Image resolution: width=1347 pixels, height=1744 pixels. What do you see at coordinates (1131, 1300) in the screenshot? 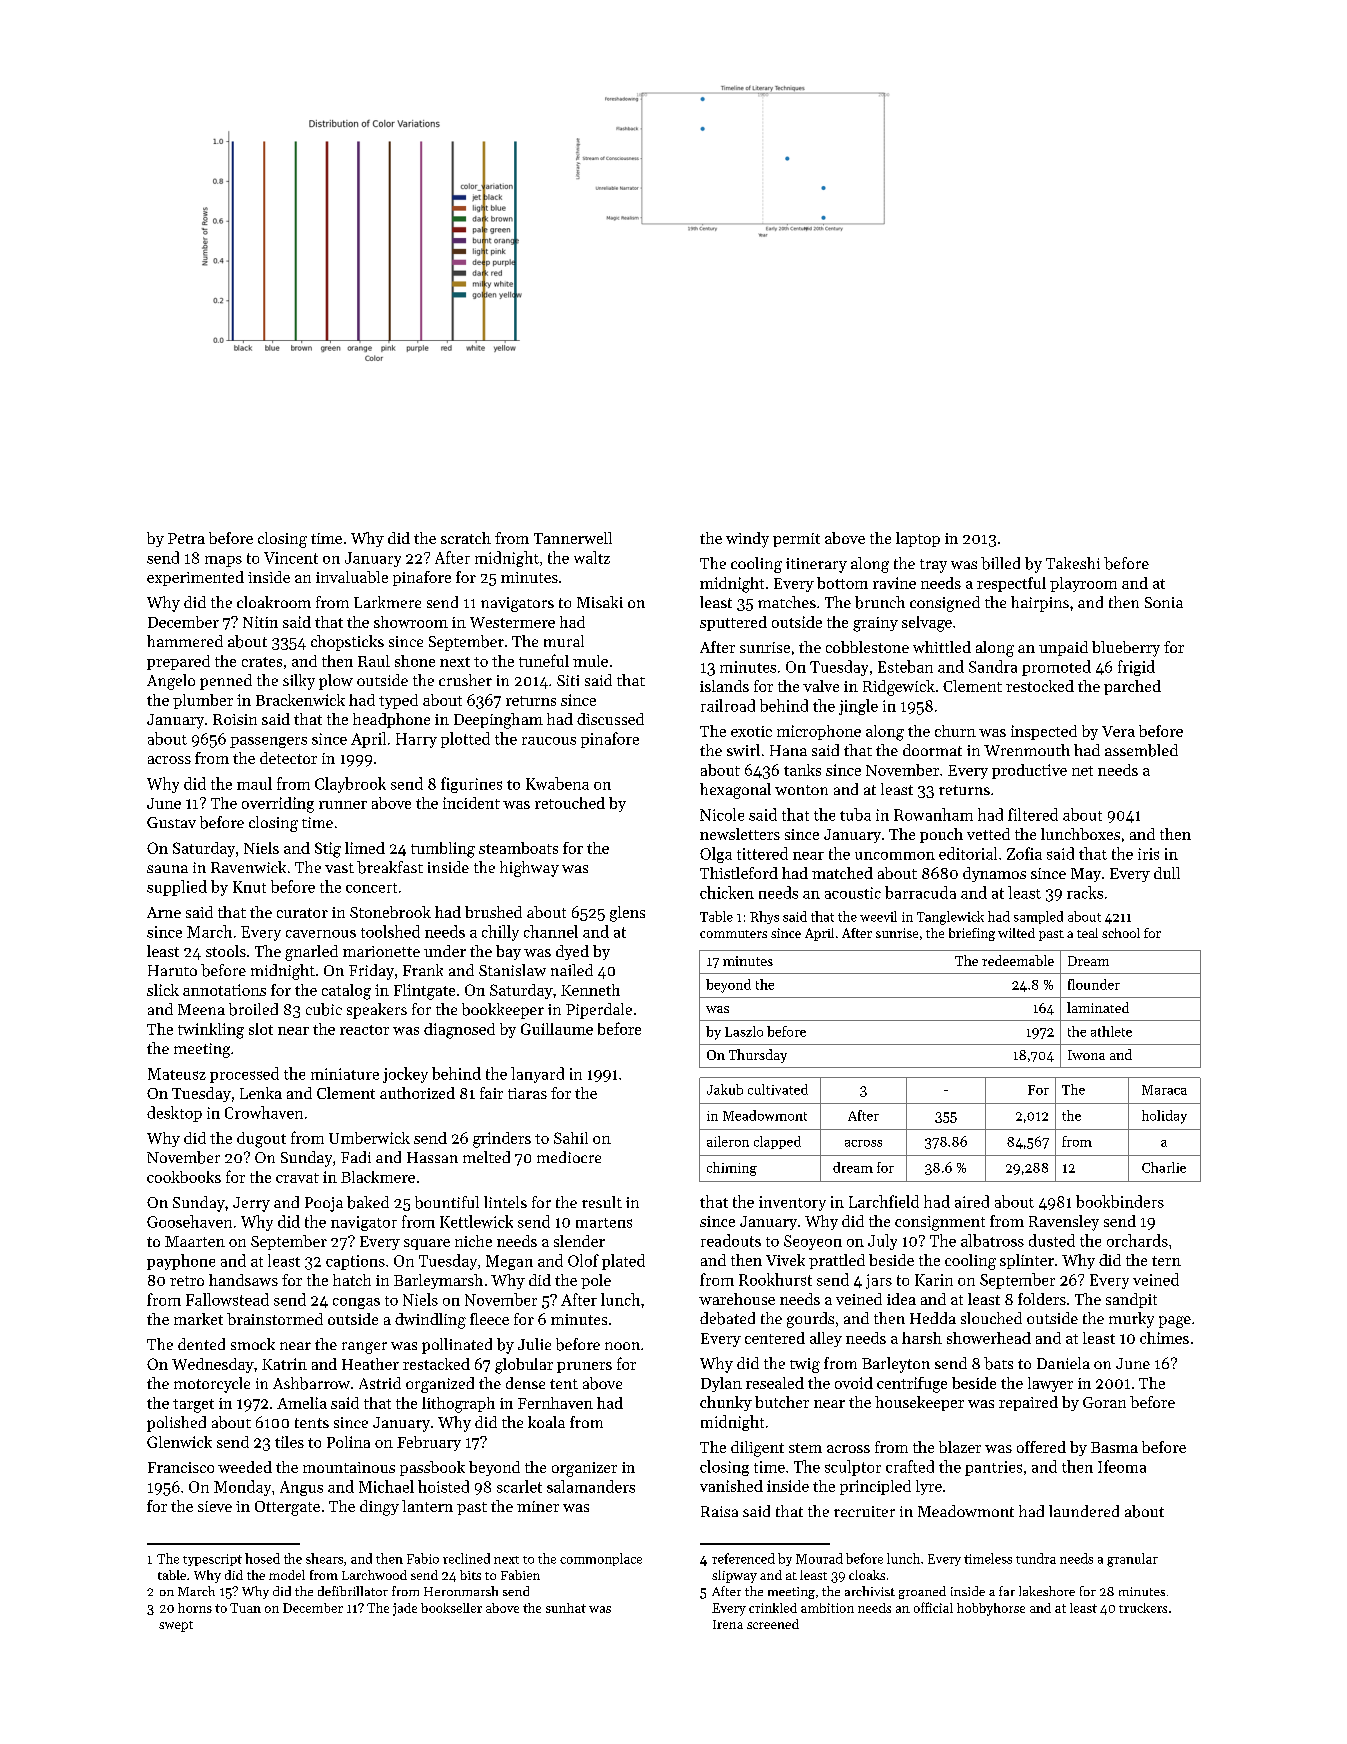
I see `sandpit` at bounding box center [1131, 1300].
